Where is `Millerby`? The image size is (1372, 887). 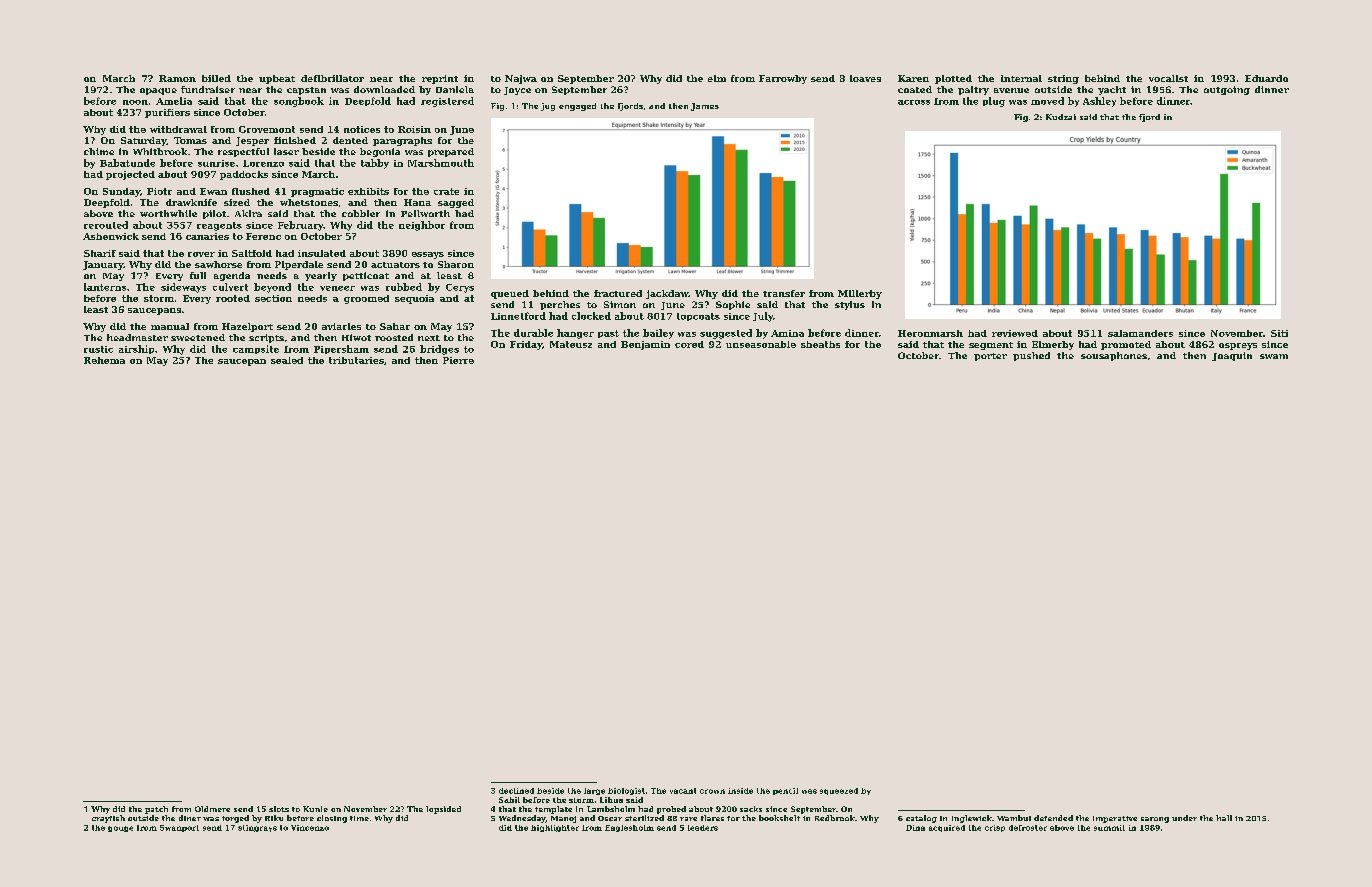
Millerby is located at coordinates (860, 294).
